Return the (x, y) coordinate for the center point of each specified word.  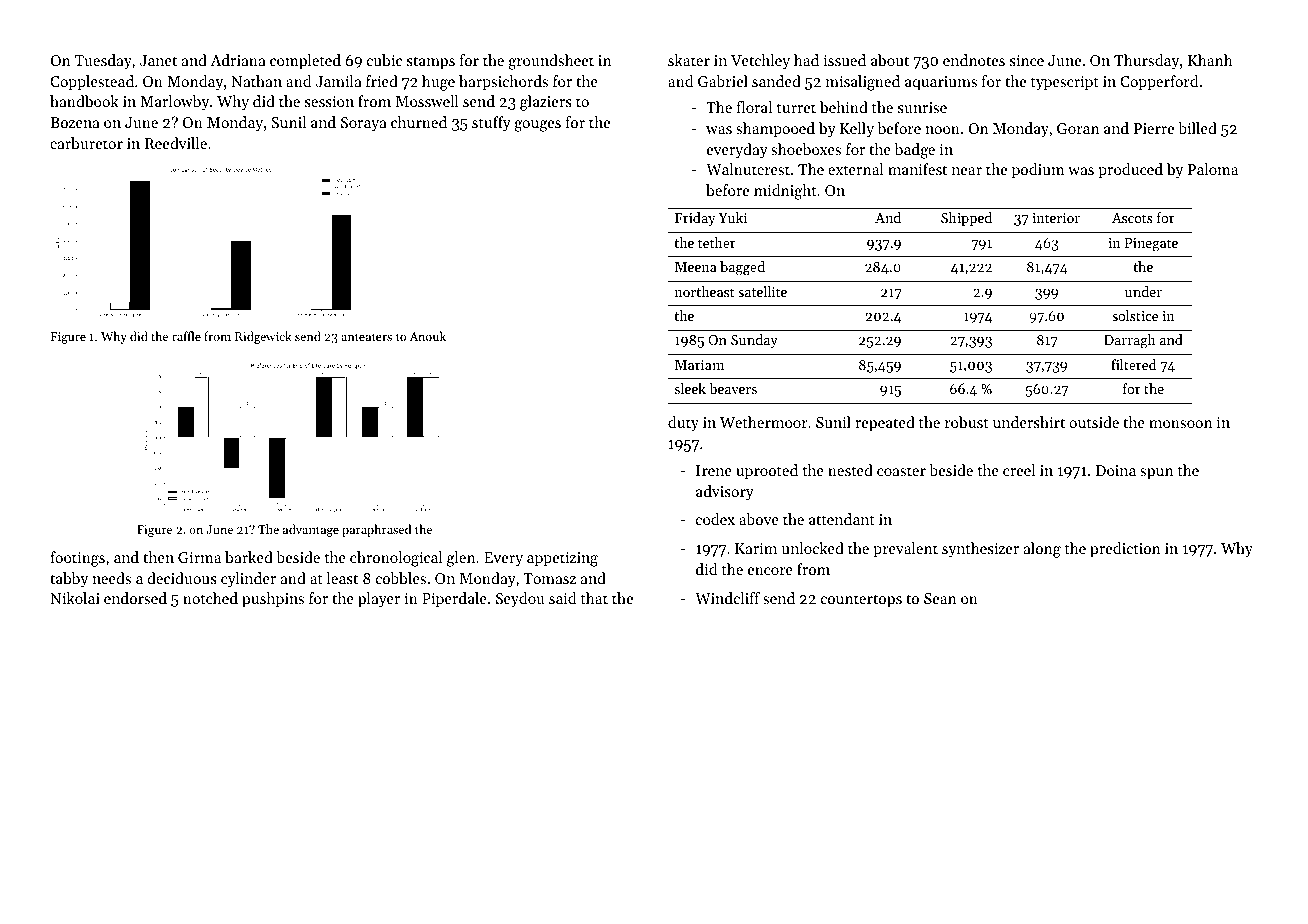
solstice (1135, 315)
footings (77, 559)
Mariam (699, 365)
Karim (756, 548)
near (967, 171)
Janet (158, 60)
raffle (186, 336)
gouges (537, 126)
